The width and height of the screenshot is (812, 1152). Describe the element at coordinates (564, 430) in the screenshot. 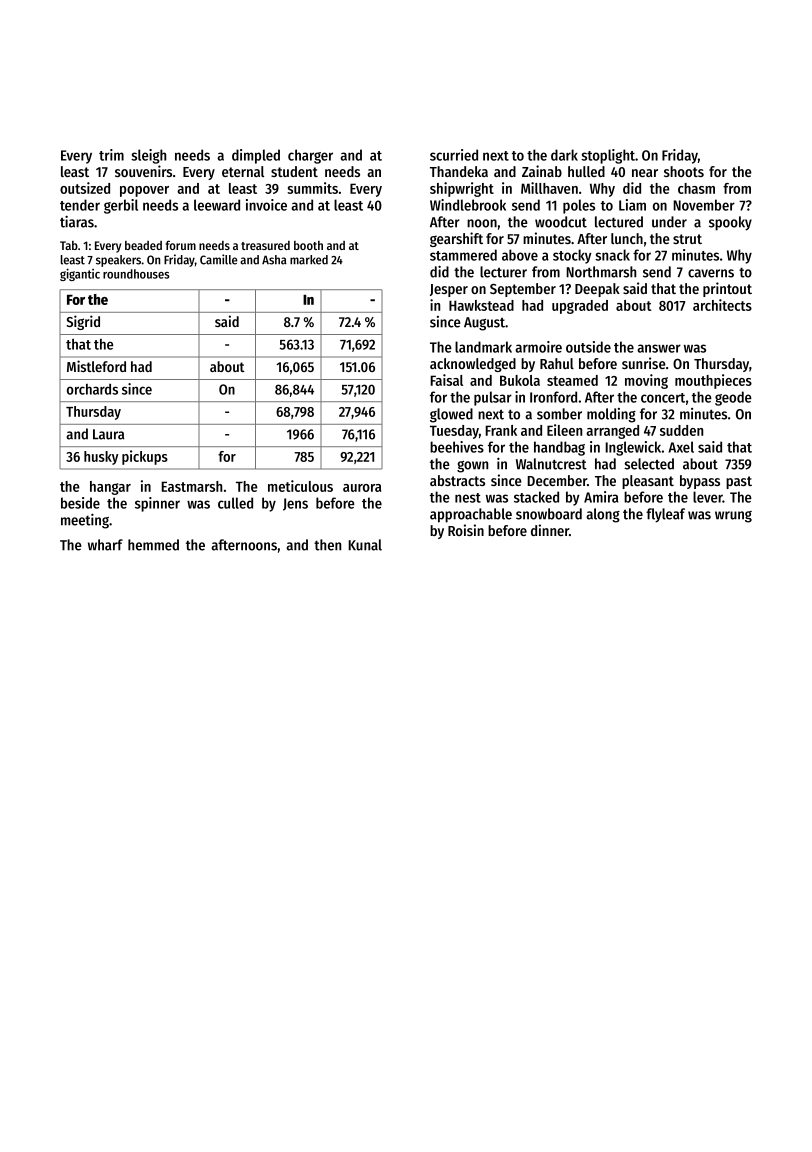

I see `Eileen` at that location.
